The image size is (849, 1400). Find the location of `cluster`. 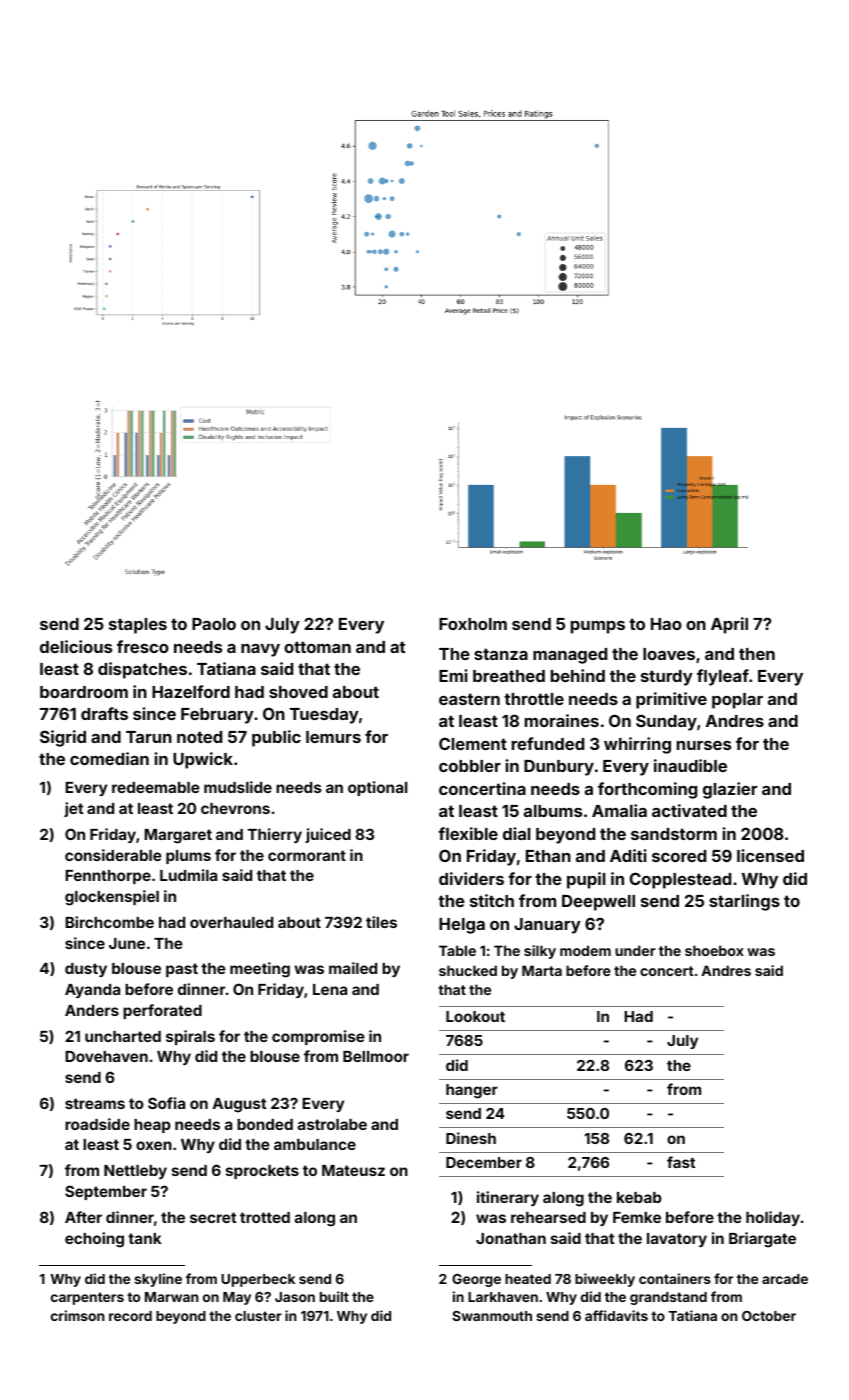

cluster is located at coordinates (258, 1316).
